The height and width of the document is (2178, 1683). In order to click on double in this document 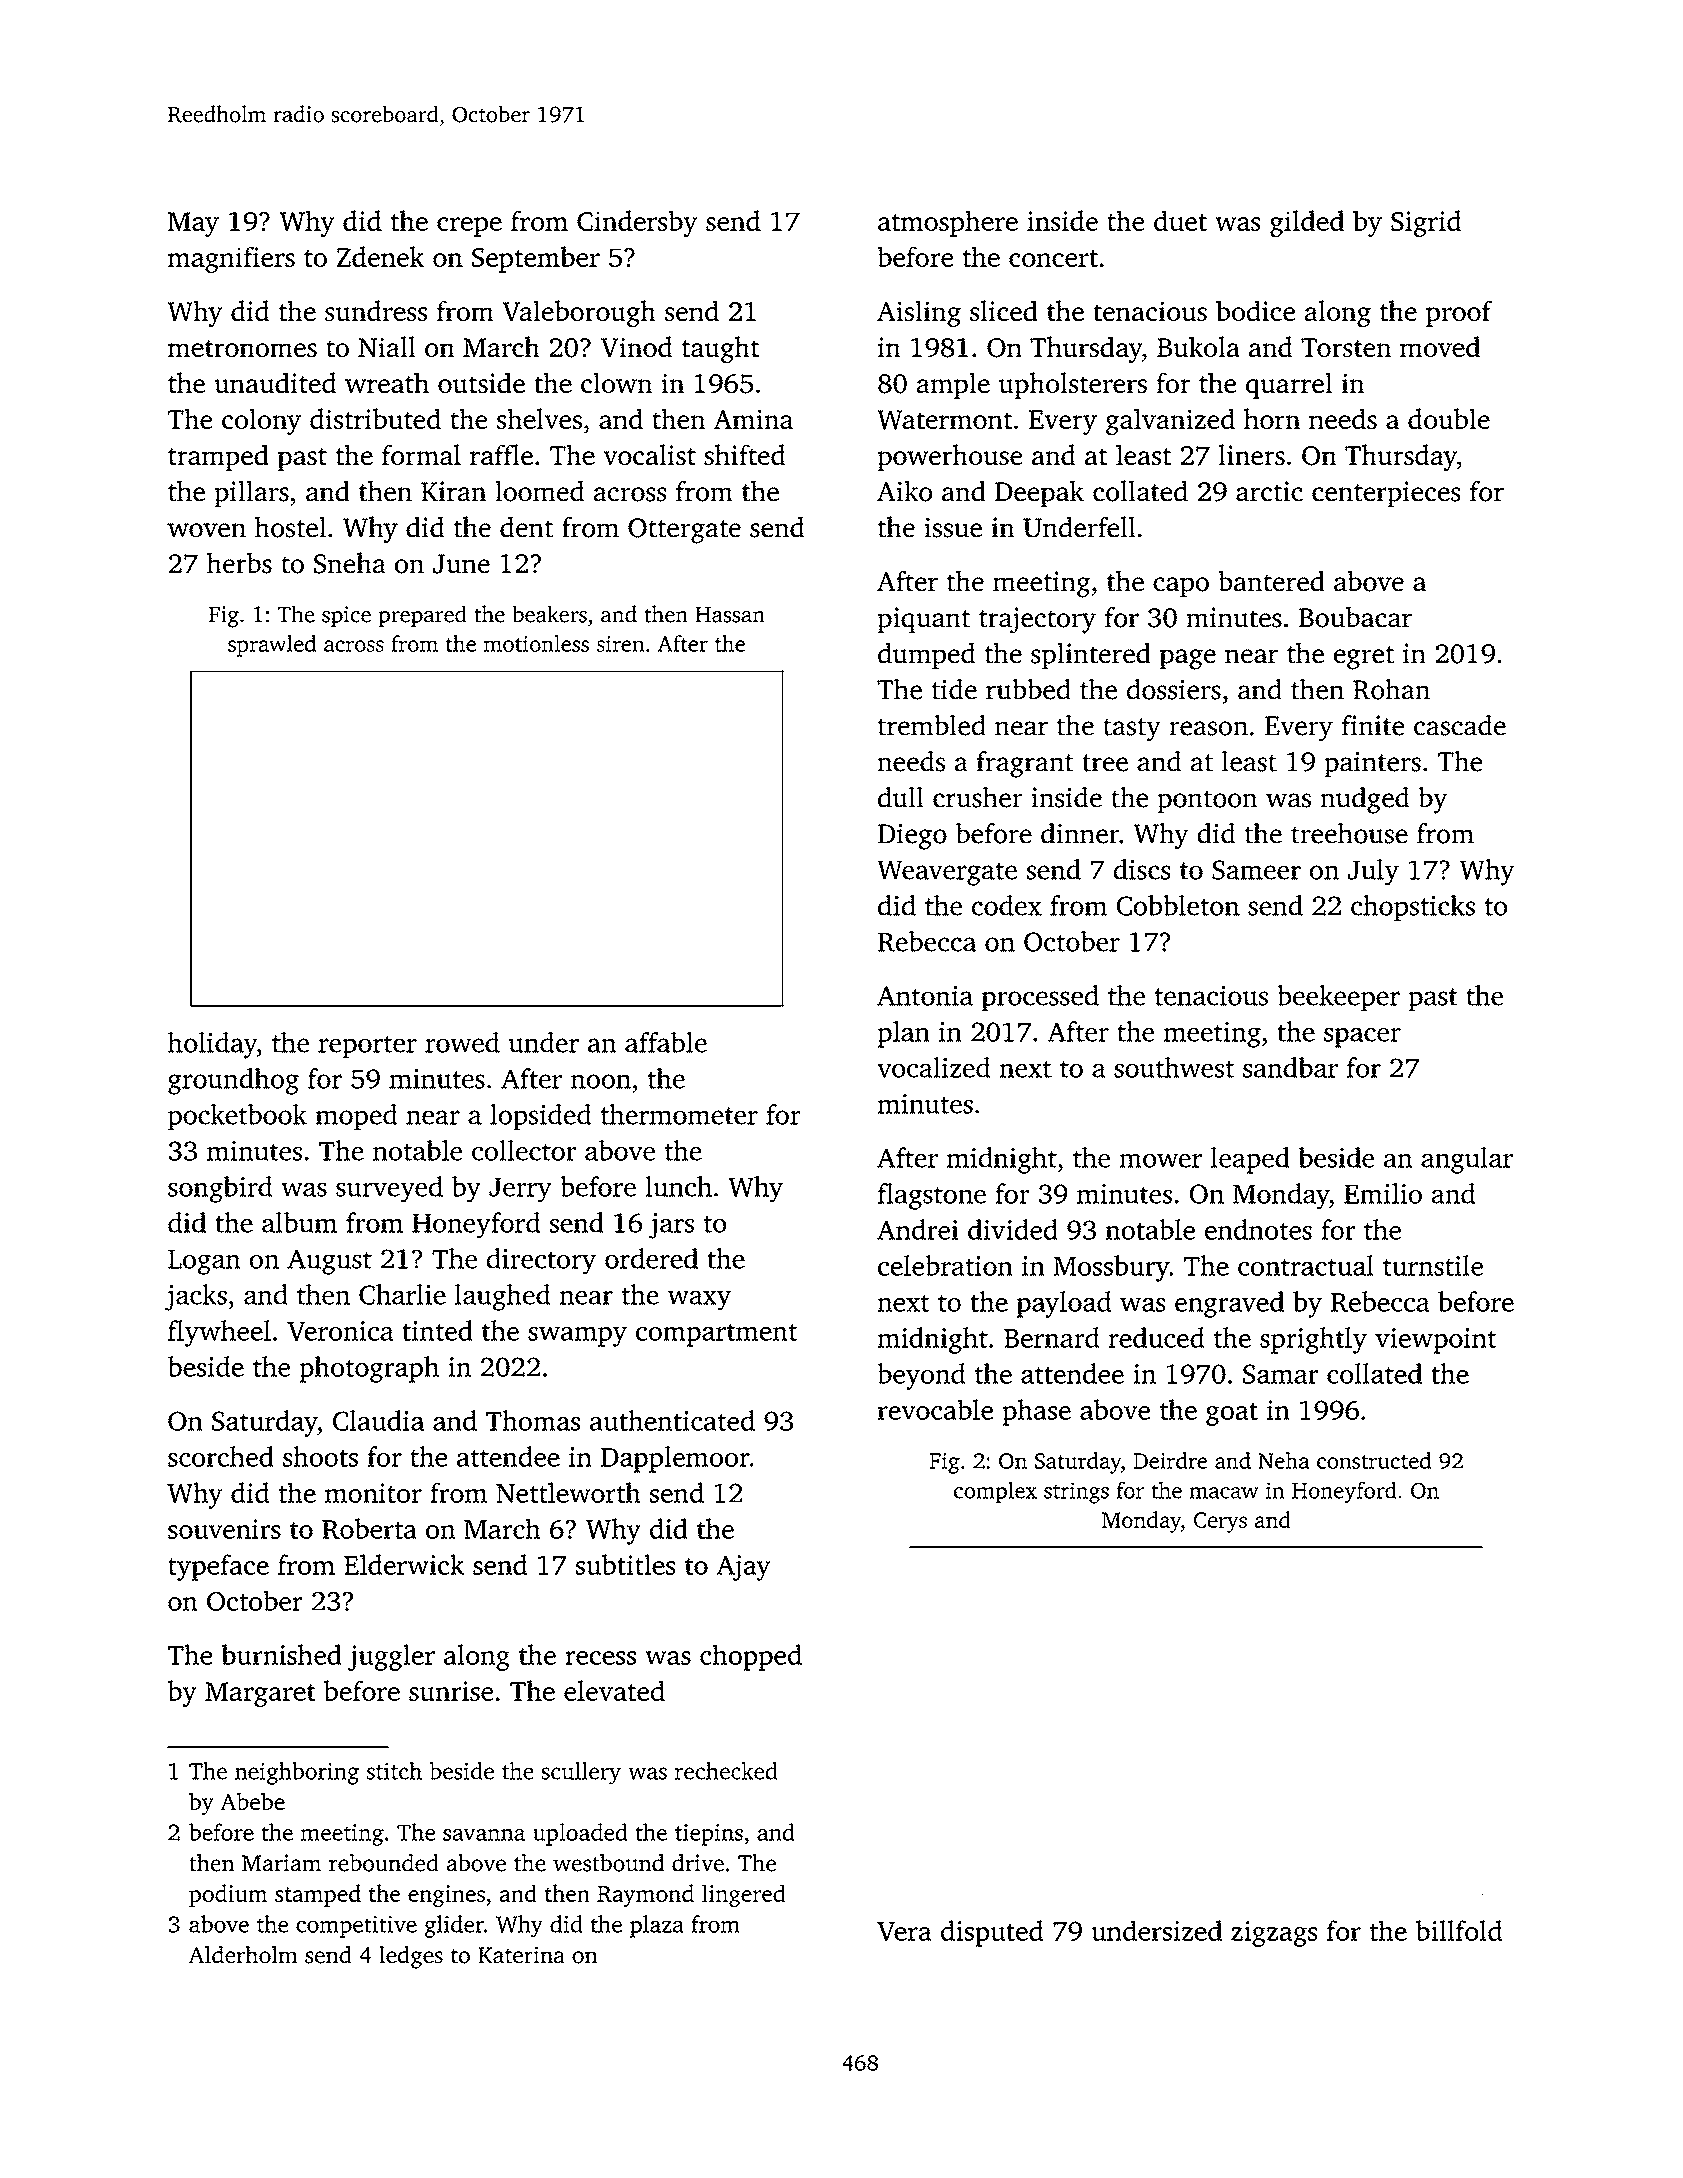, I will do `click(1449, 418)`.
